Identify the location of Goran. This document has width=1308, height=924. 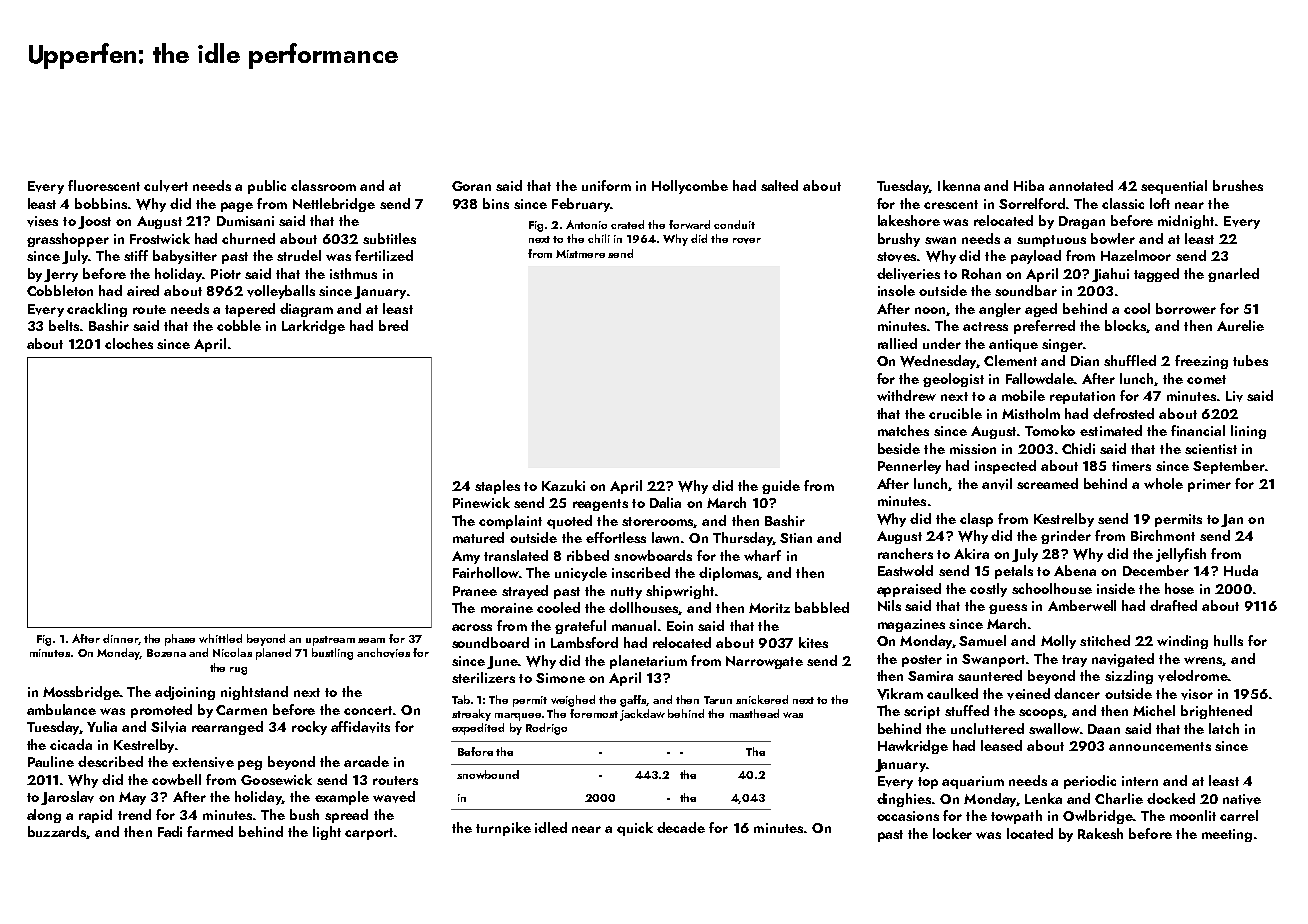
(471, 186).
